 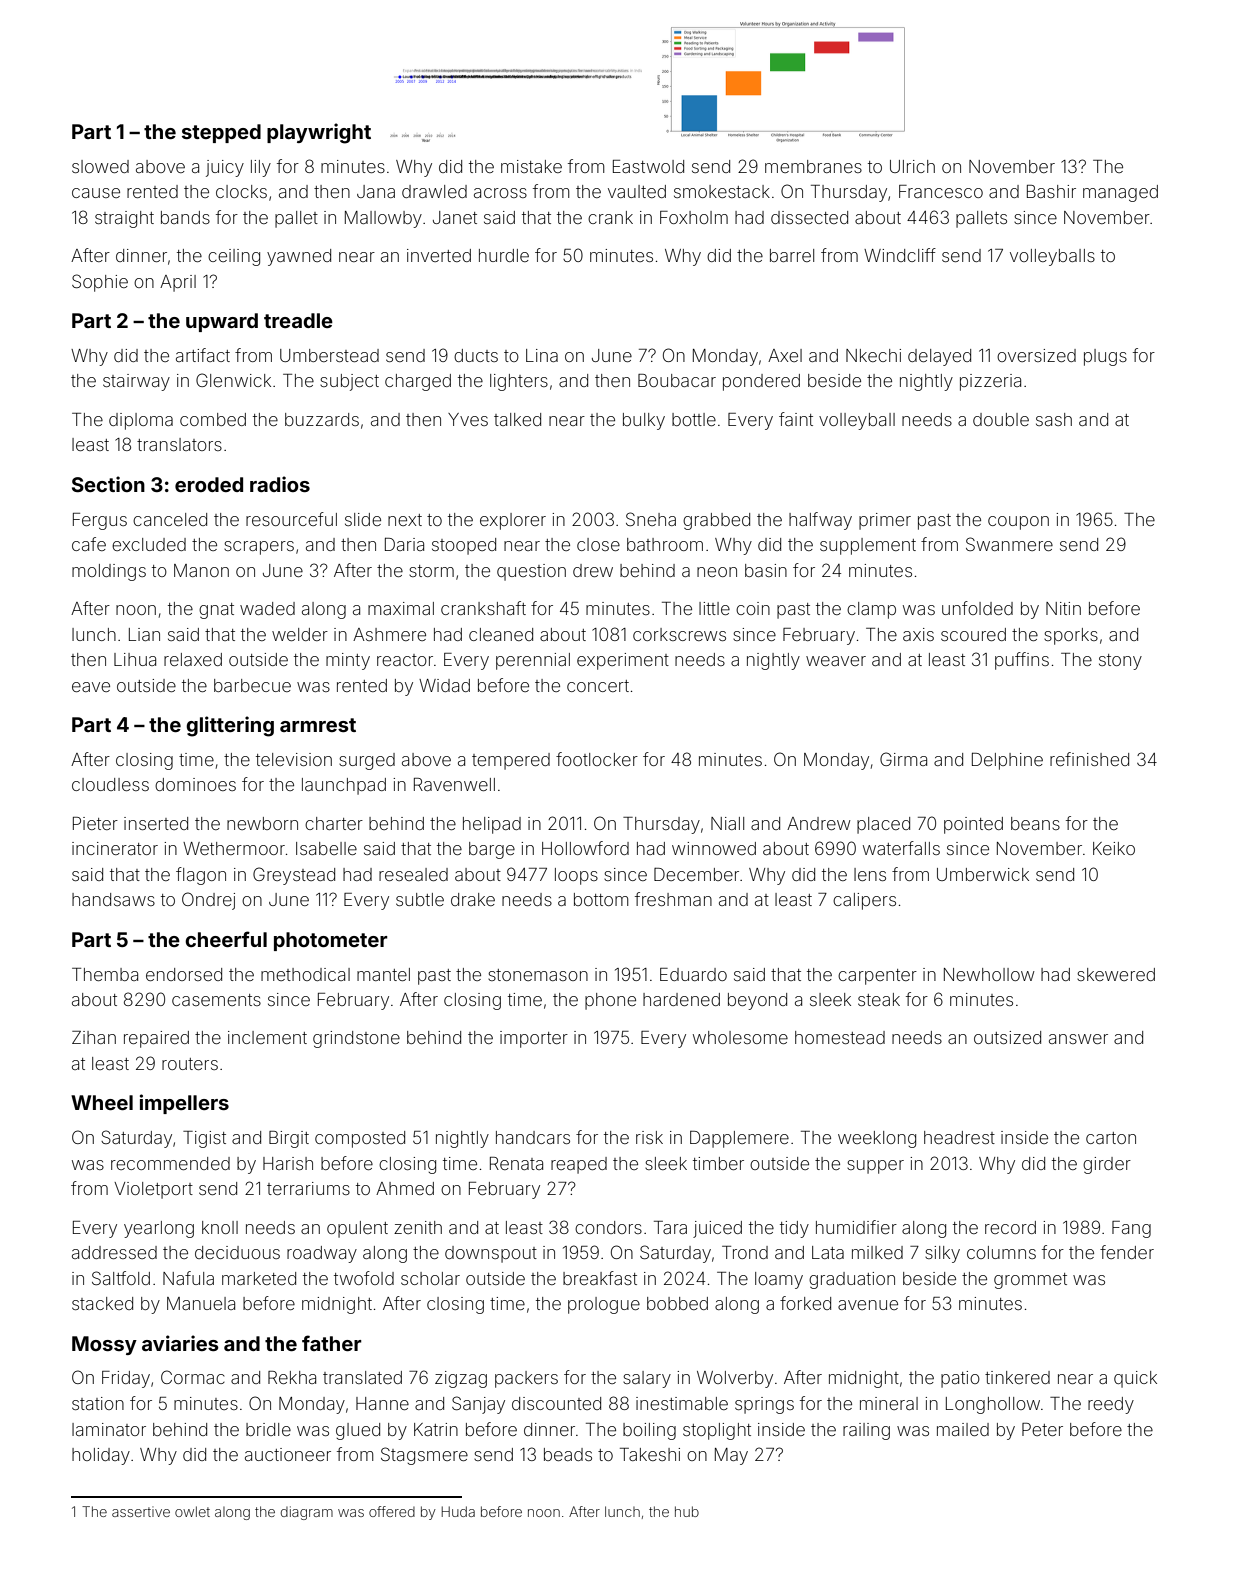 What do you see at coordinates (153, 1190) in the screenshot?
I see `Violetport` at bounding box center [153, 1190].
